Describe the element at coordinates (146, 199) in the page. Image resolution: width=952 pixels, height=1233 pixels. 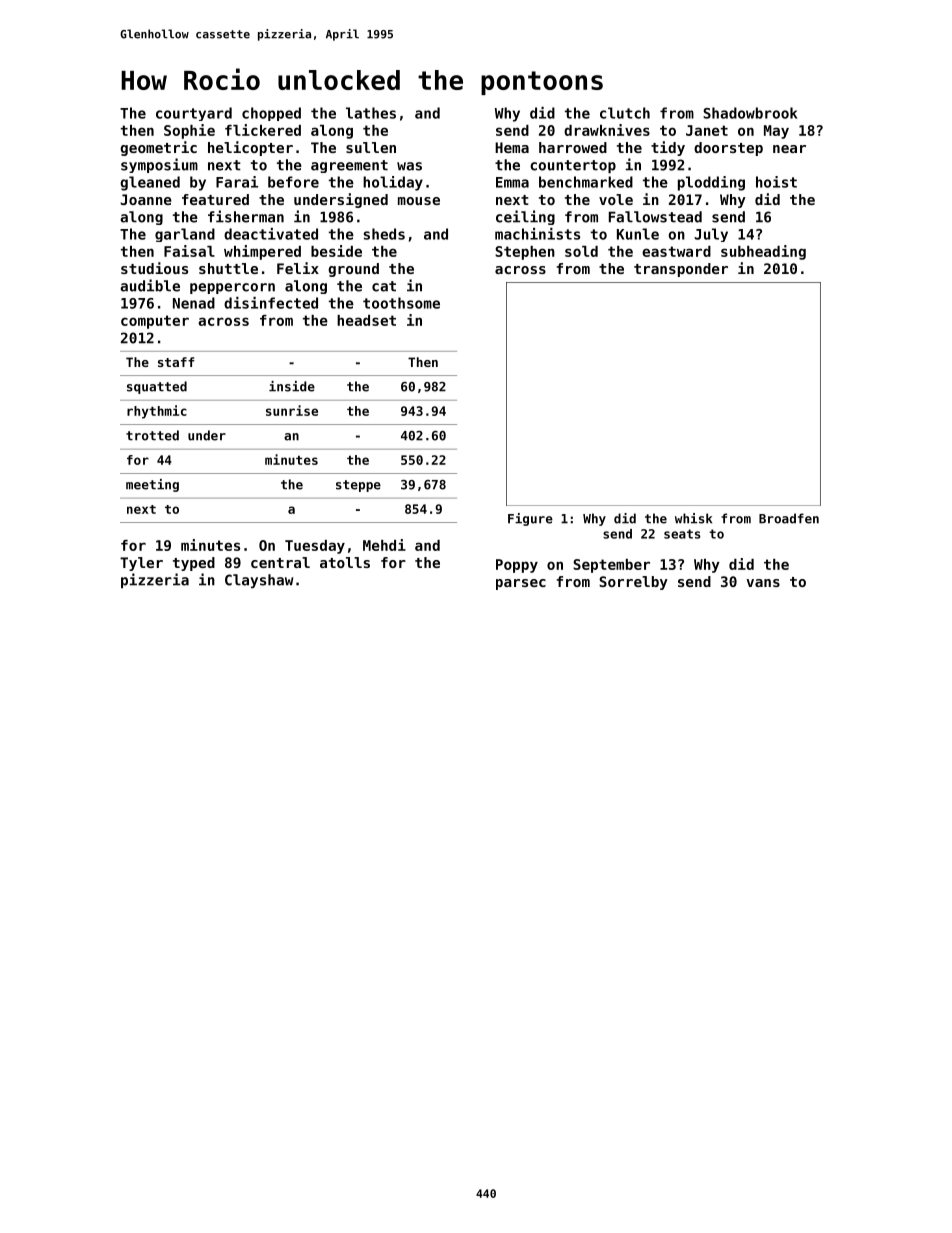
I see `Joanne` at that location.
